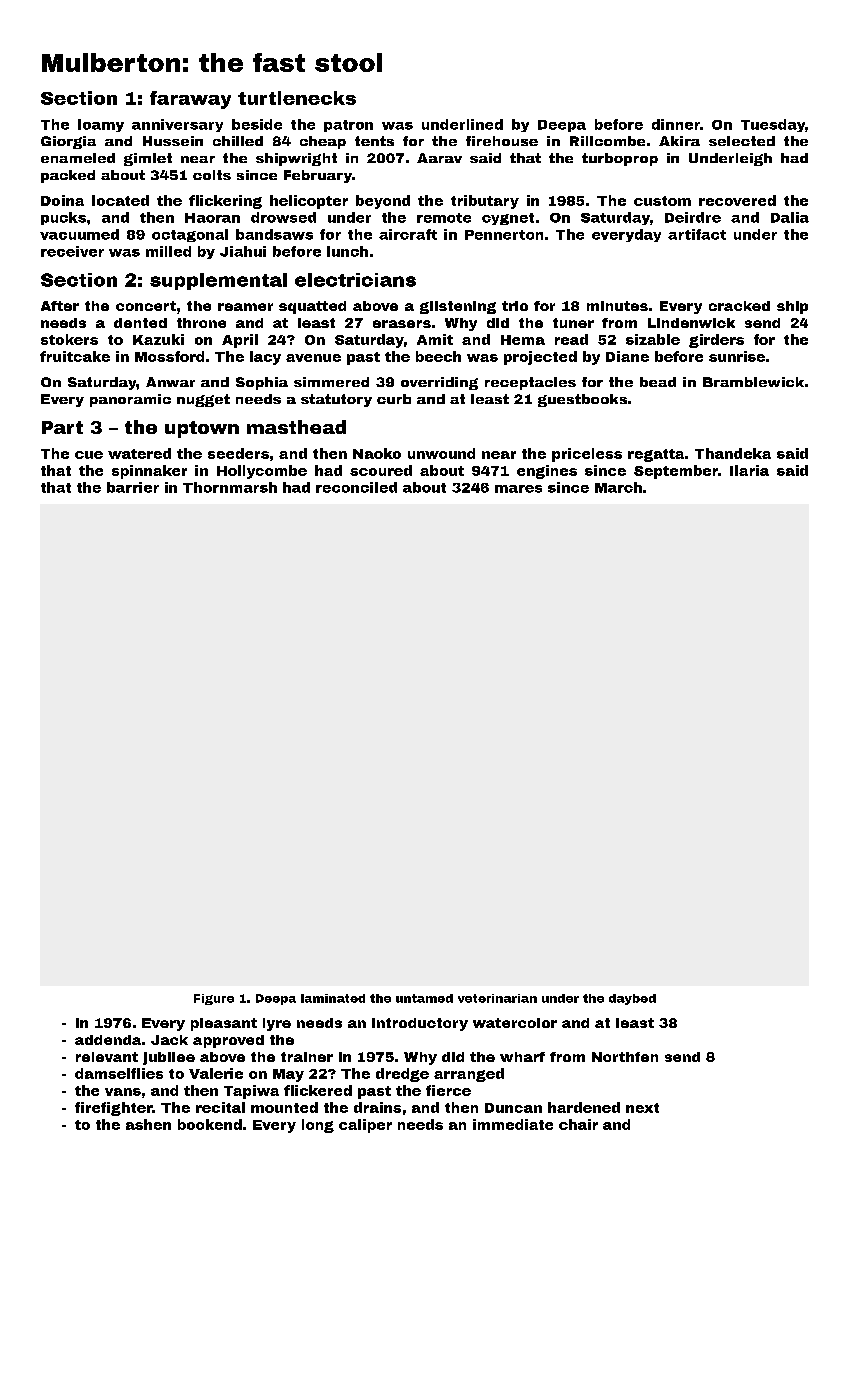 The image size is (849, 1400). Describe the element at coordinates (133, 487) in the screenshot. I see `barrier` at that location.
